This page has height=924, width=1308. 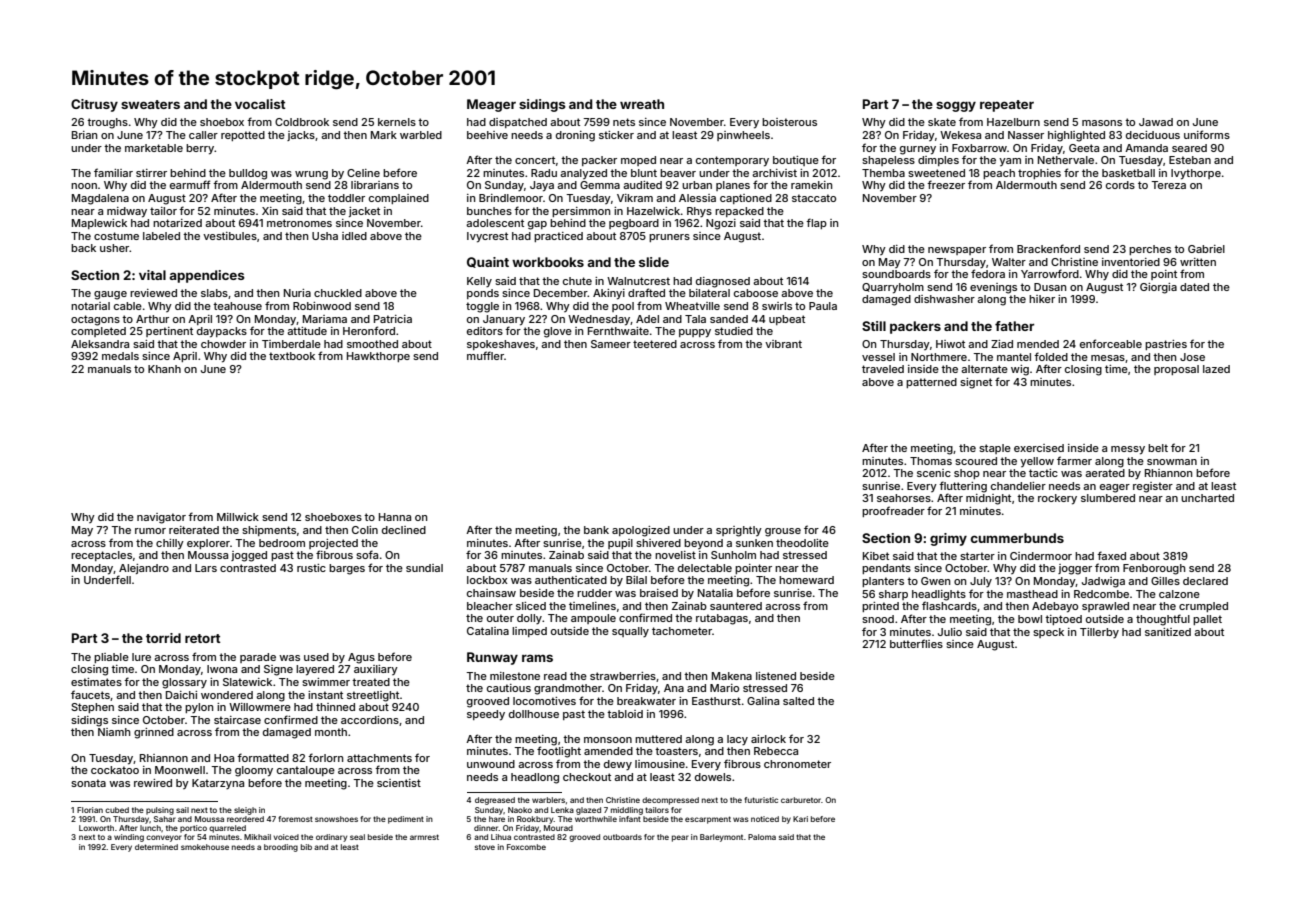 I want to click on retort, so click(x=203, y=638).
